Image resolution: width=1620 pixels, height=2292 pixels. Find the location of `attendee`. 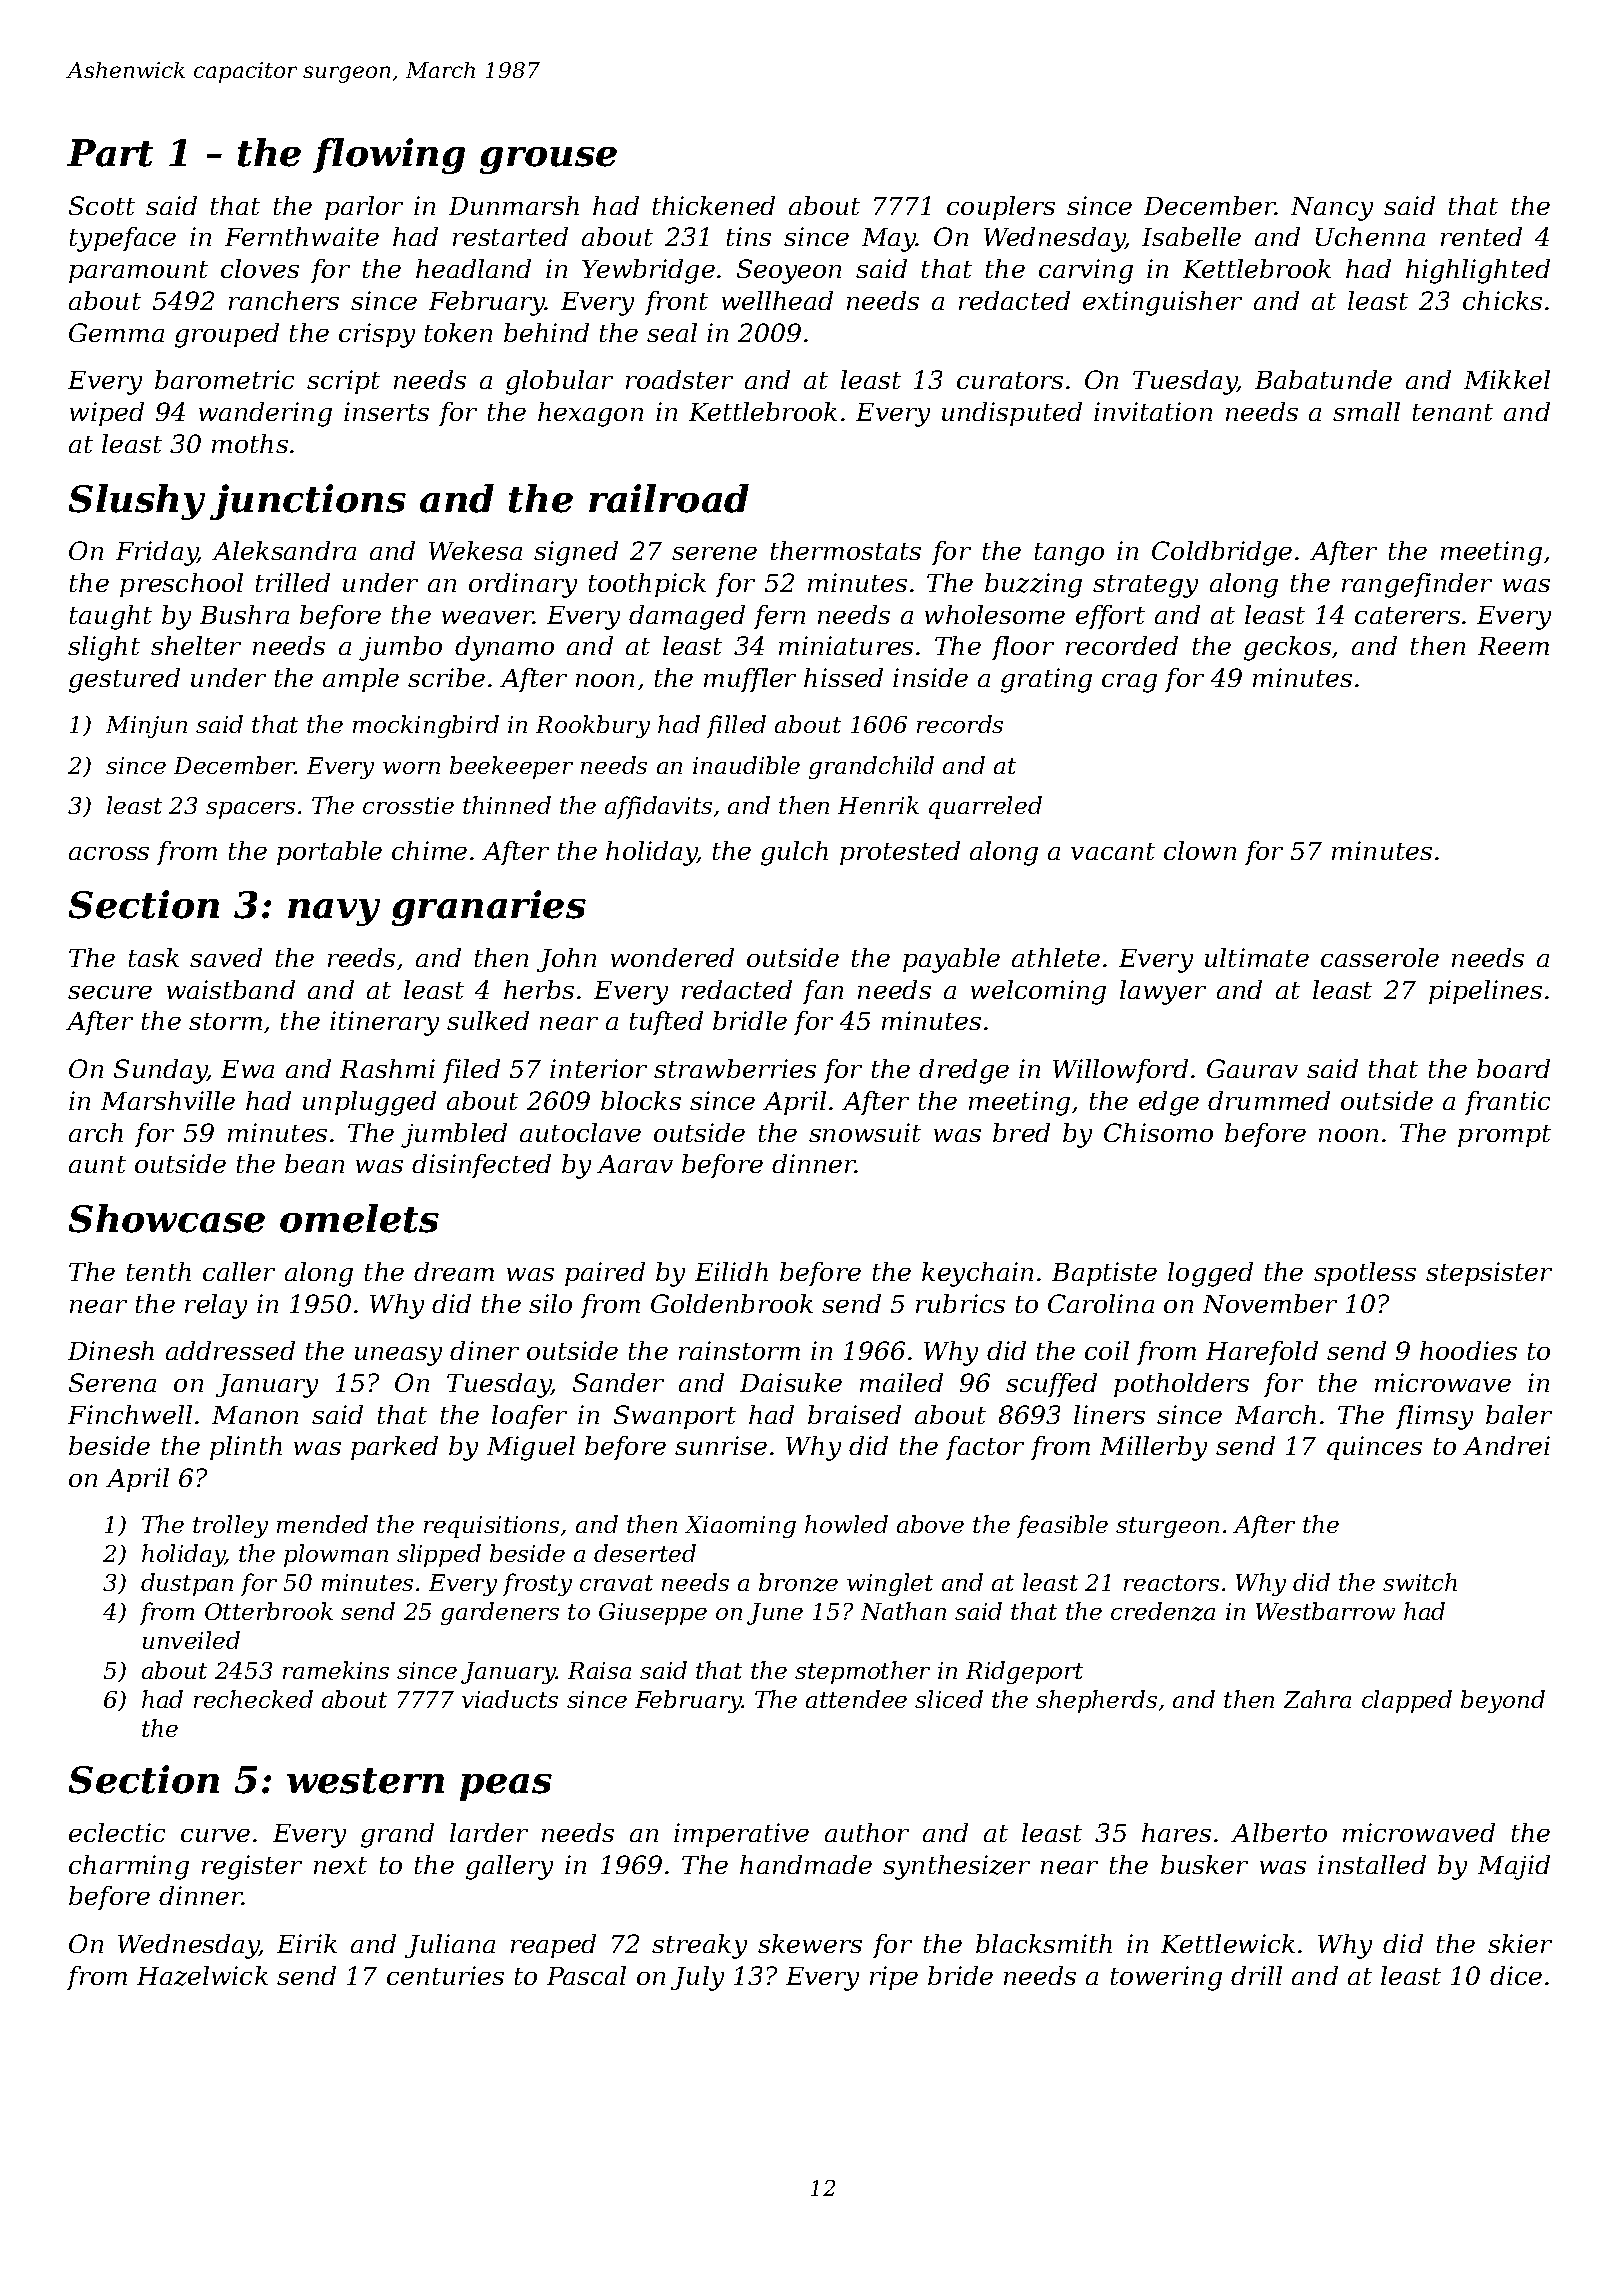

attendee is located at coordinates (856, 1699).
